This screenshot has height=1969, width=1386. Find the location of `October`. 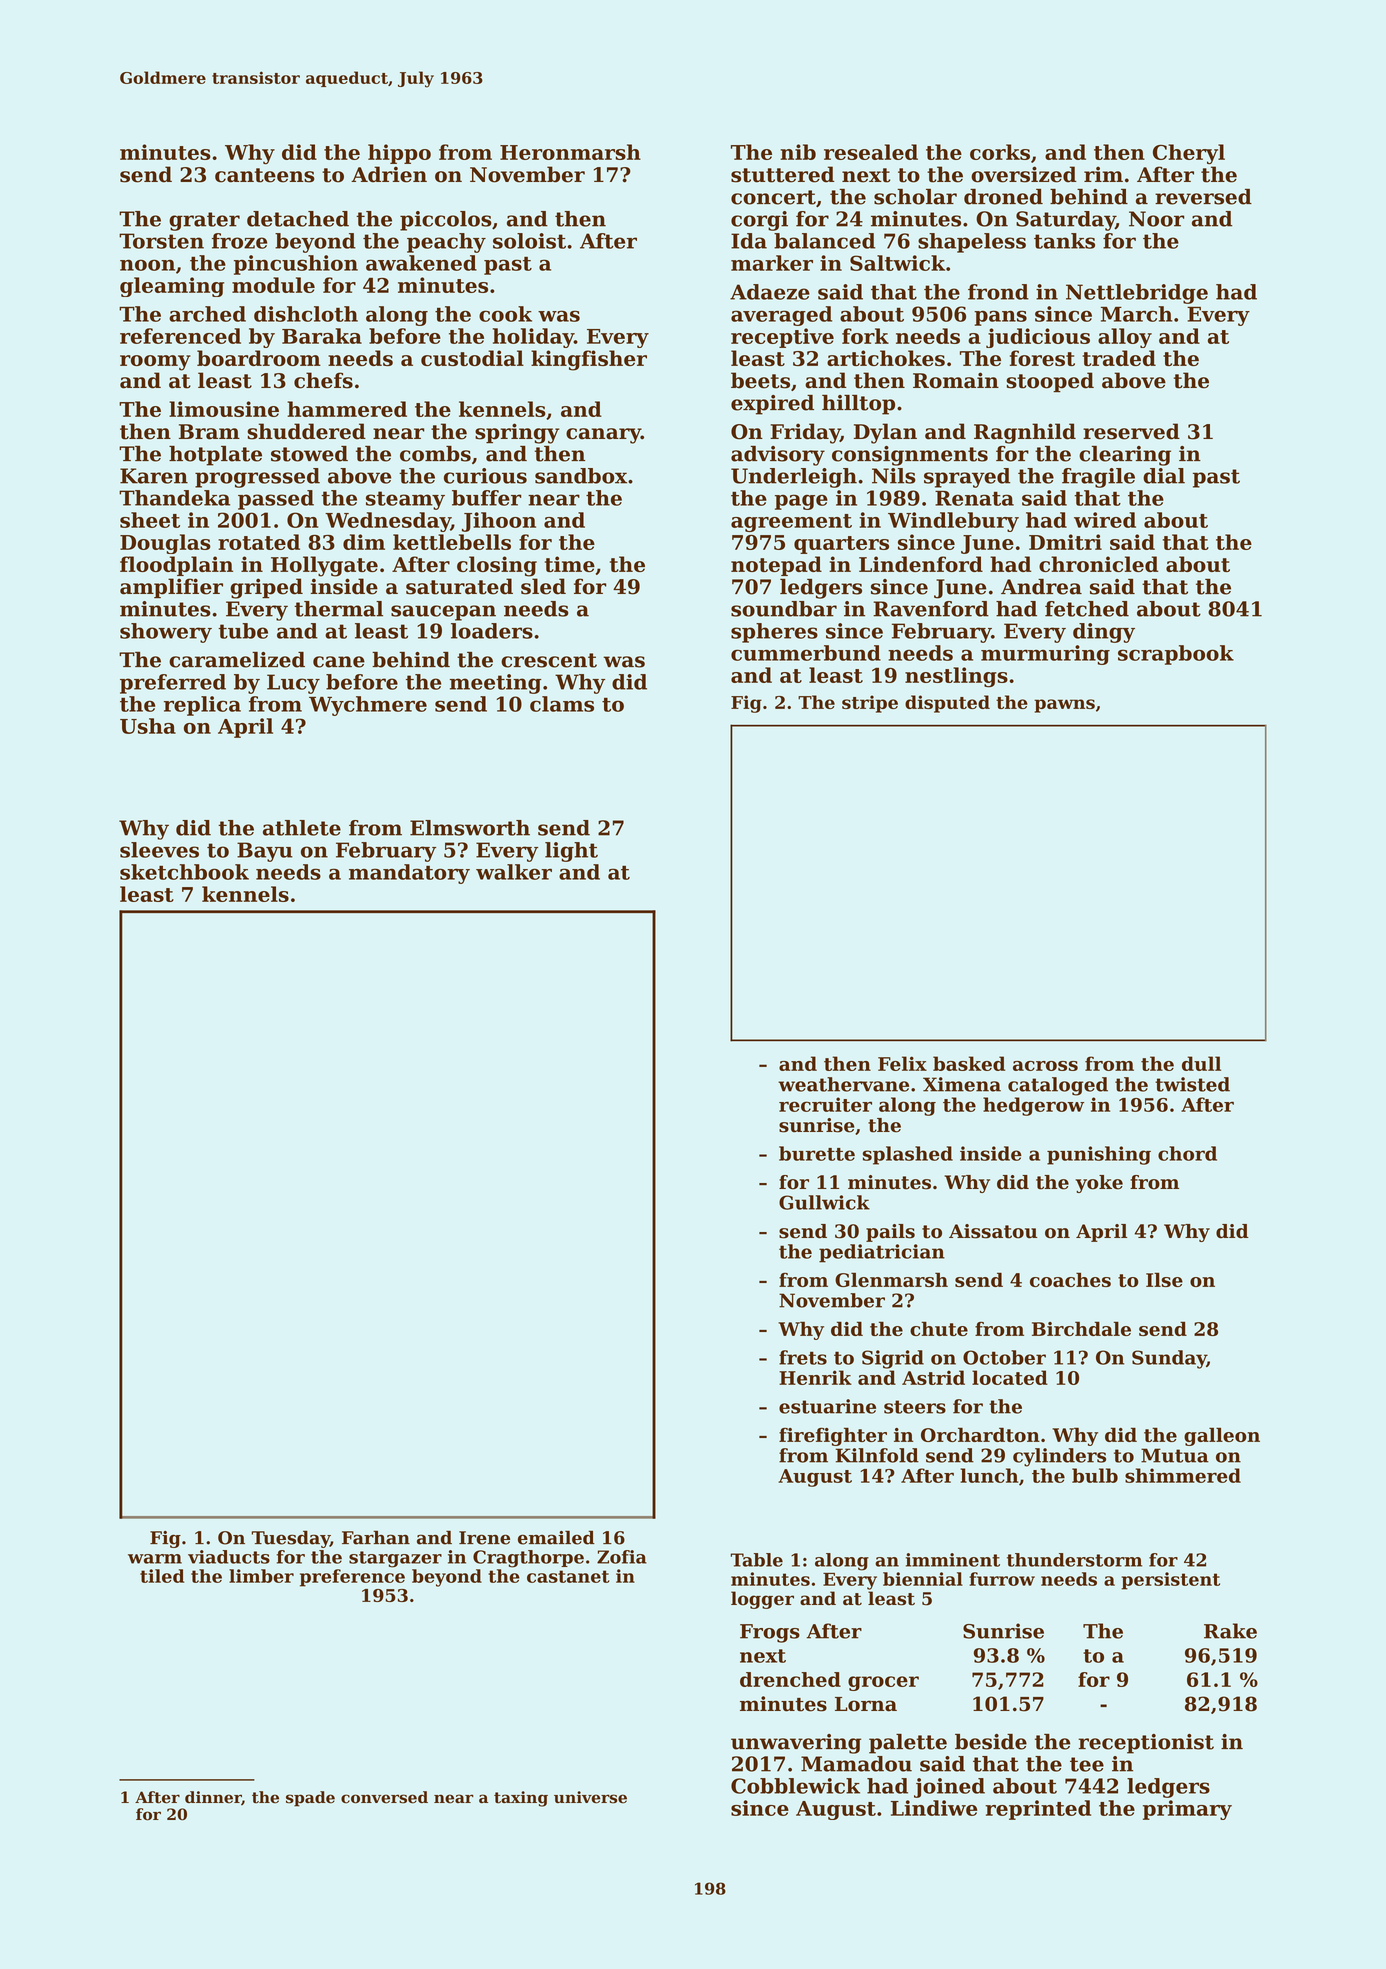

October is located at coordinates (1004, 1357).
